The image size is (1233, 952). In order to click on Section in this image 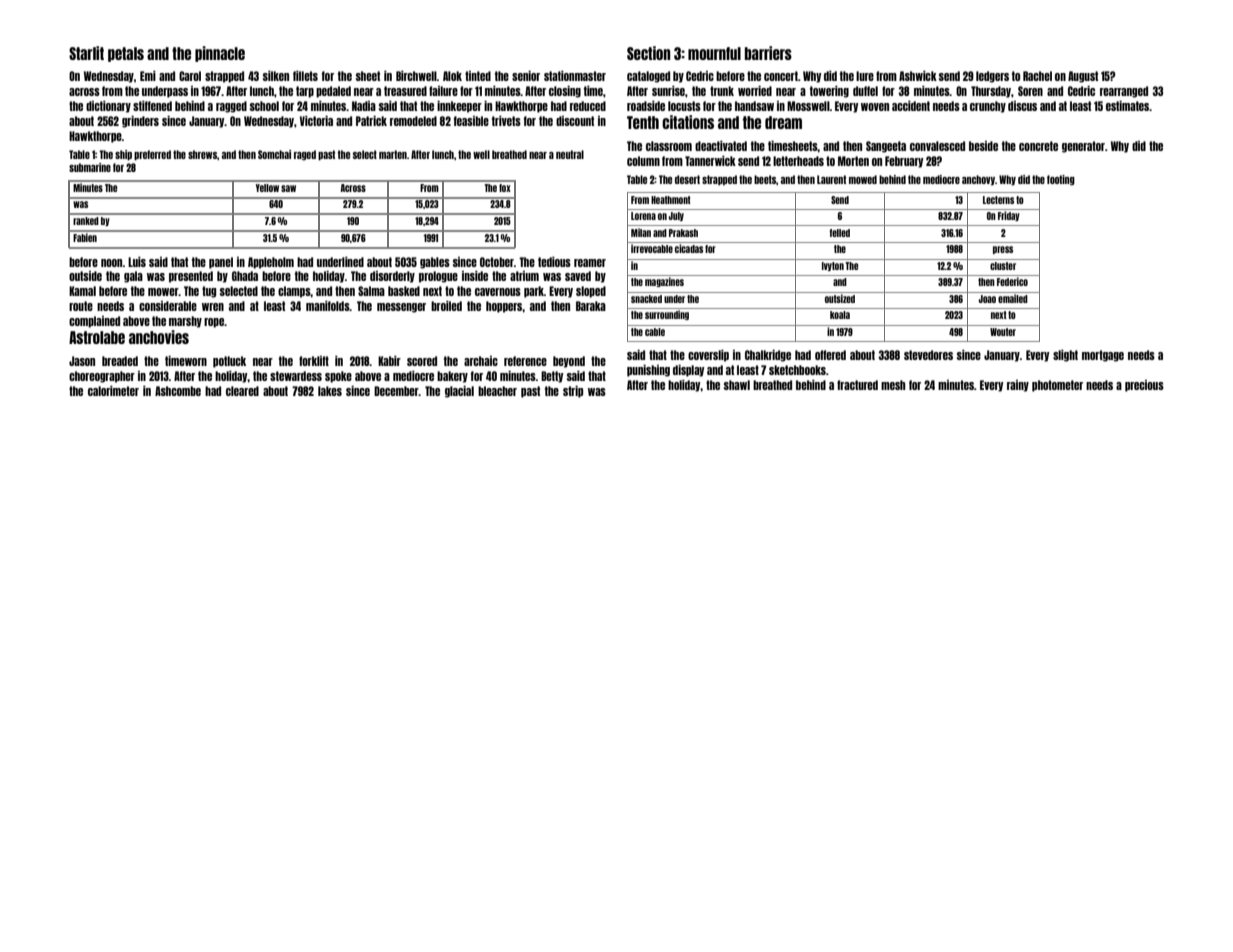, I will do `click(648, 53)`.
